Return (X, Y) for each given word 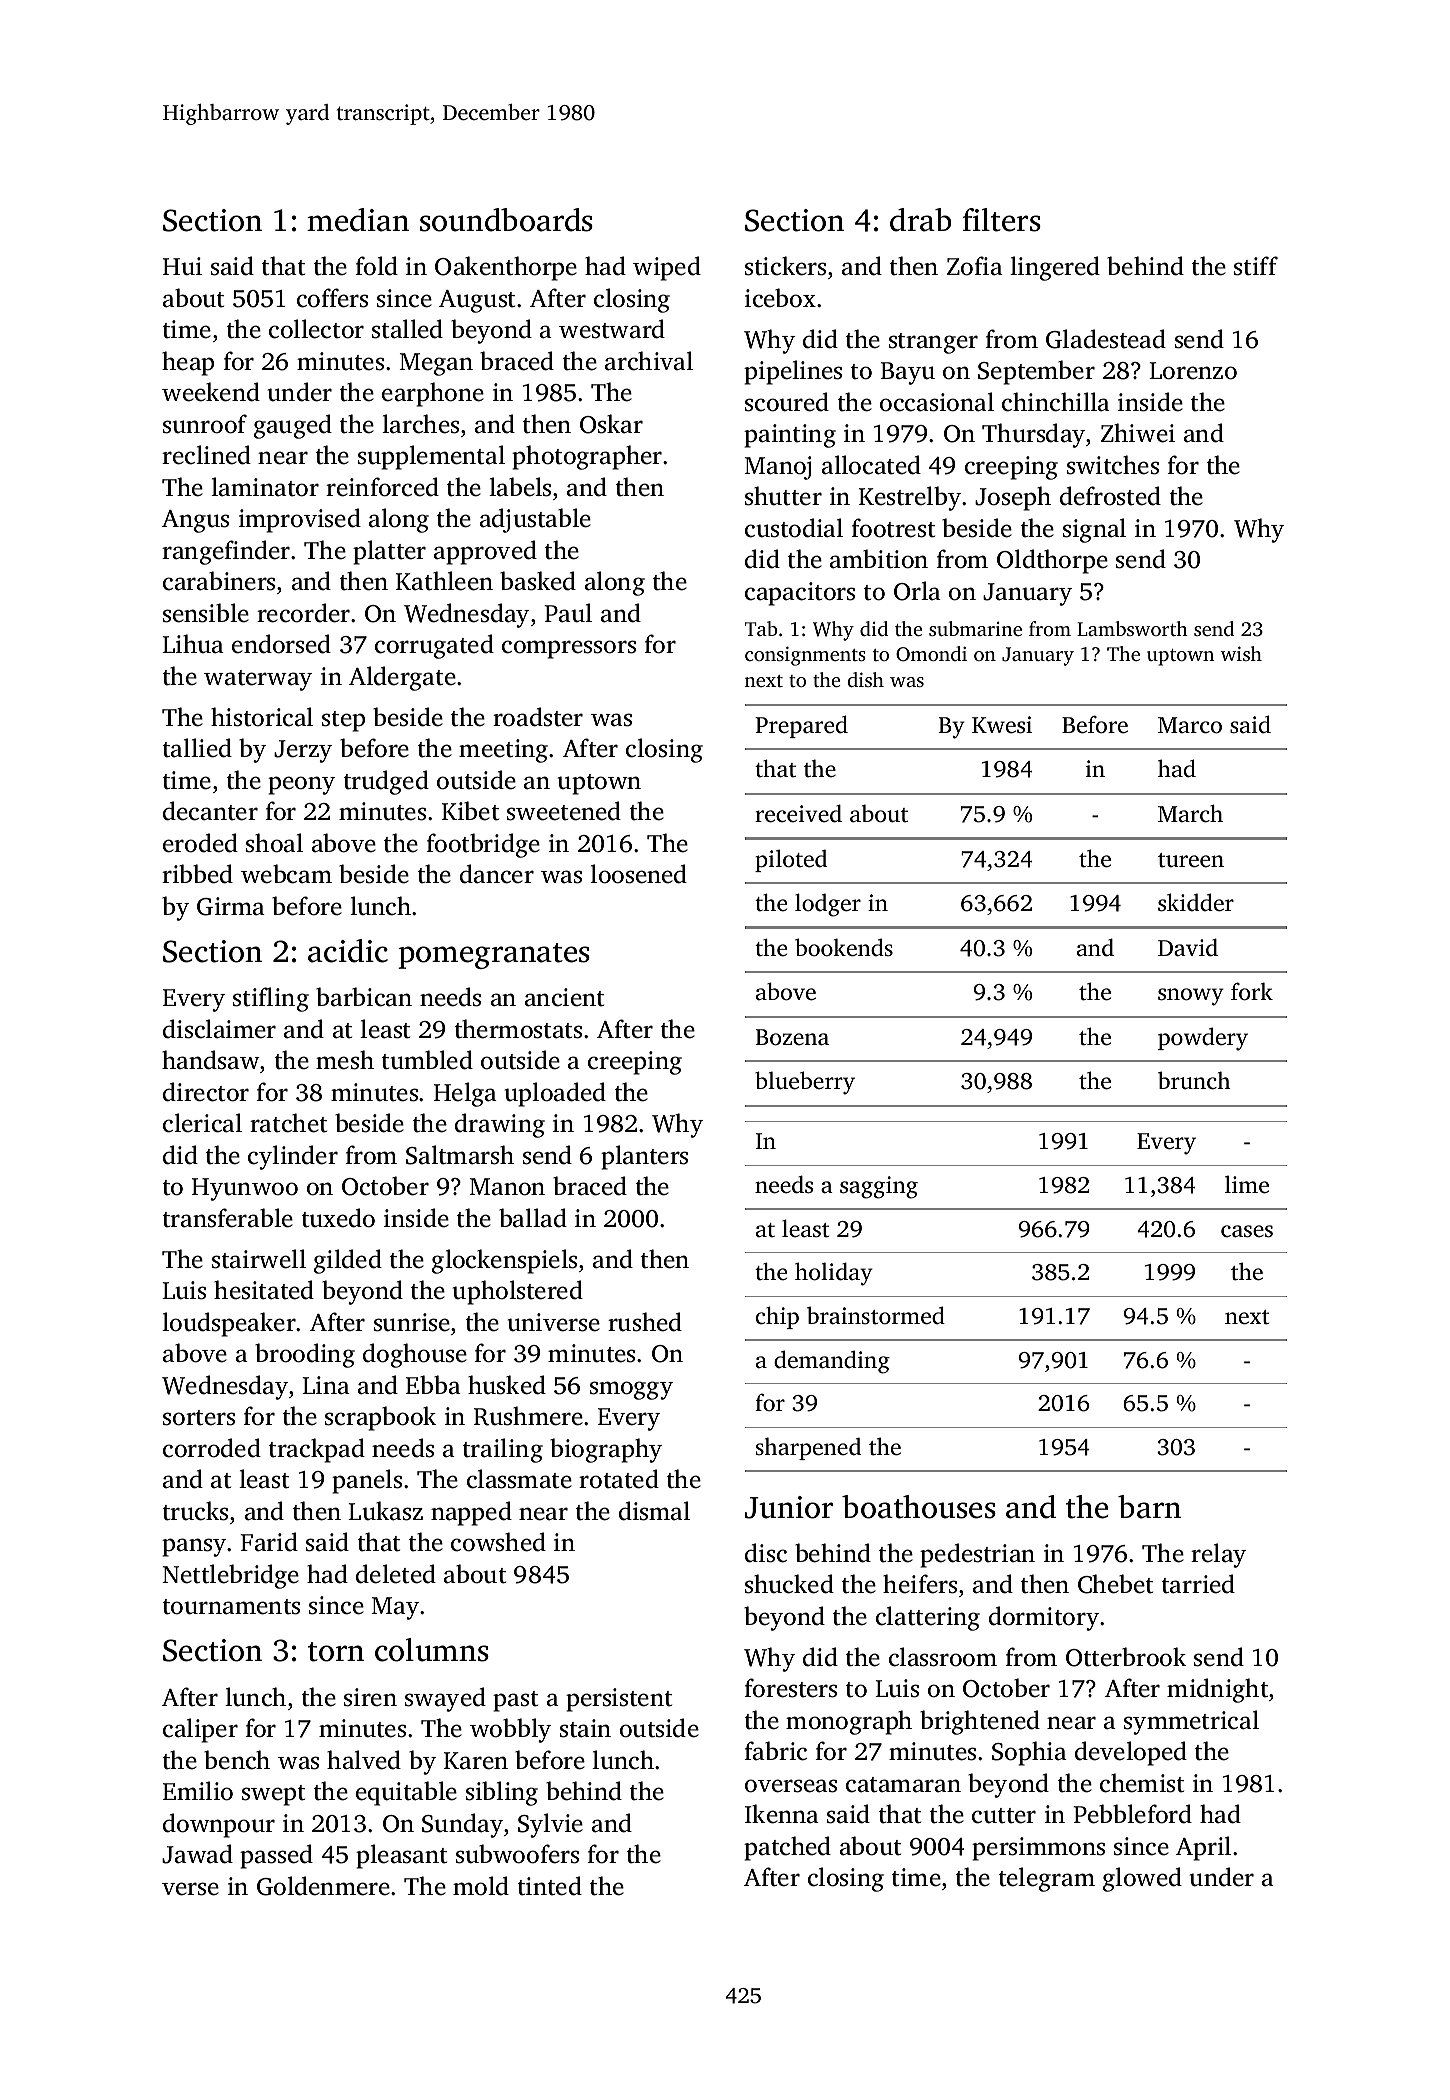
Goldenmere (323, 1886)
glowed (1142, 1879)
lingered (1055, 268)
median (358, 220)
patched (787, 1848)
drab (921, 220)
